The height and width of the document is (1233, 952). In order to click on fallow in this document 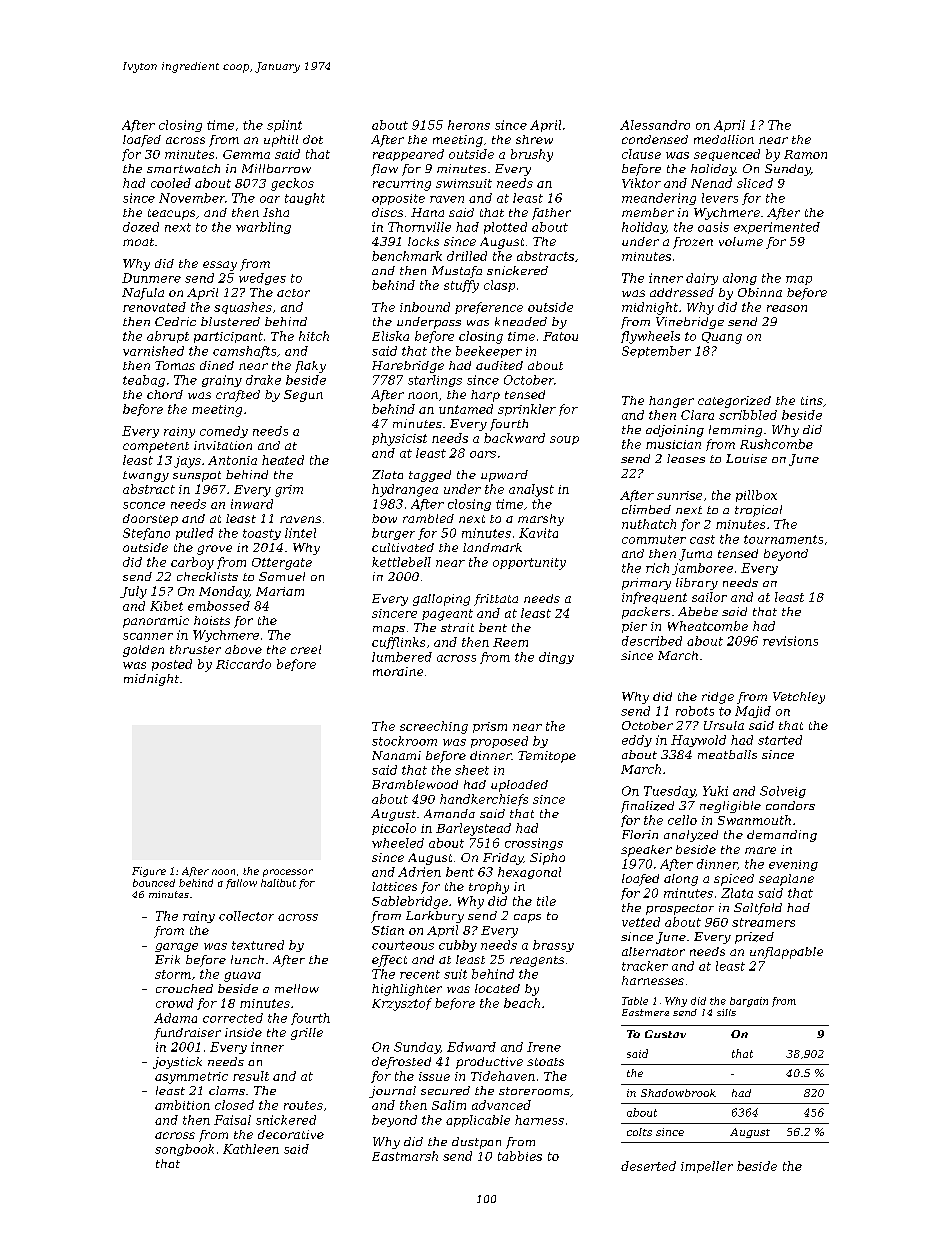, I will do `click(241, 884)`.
